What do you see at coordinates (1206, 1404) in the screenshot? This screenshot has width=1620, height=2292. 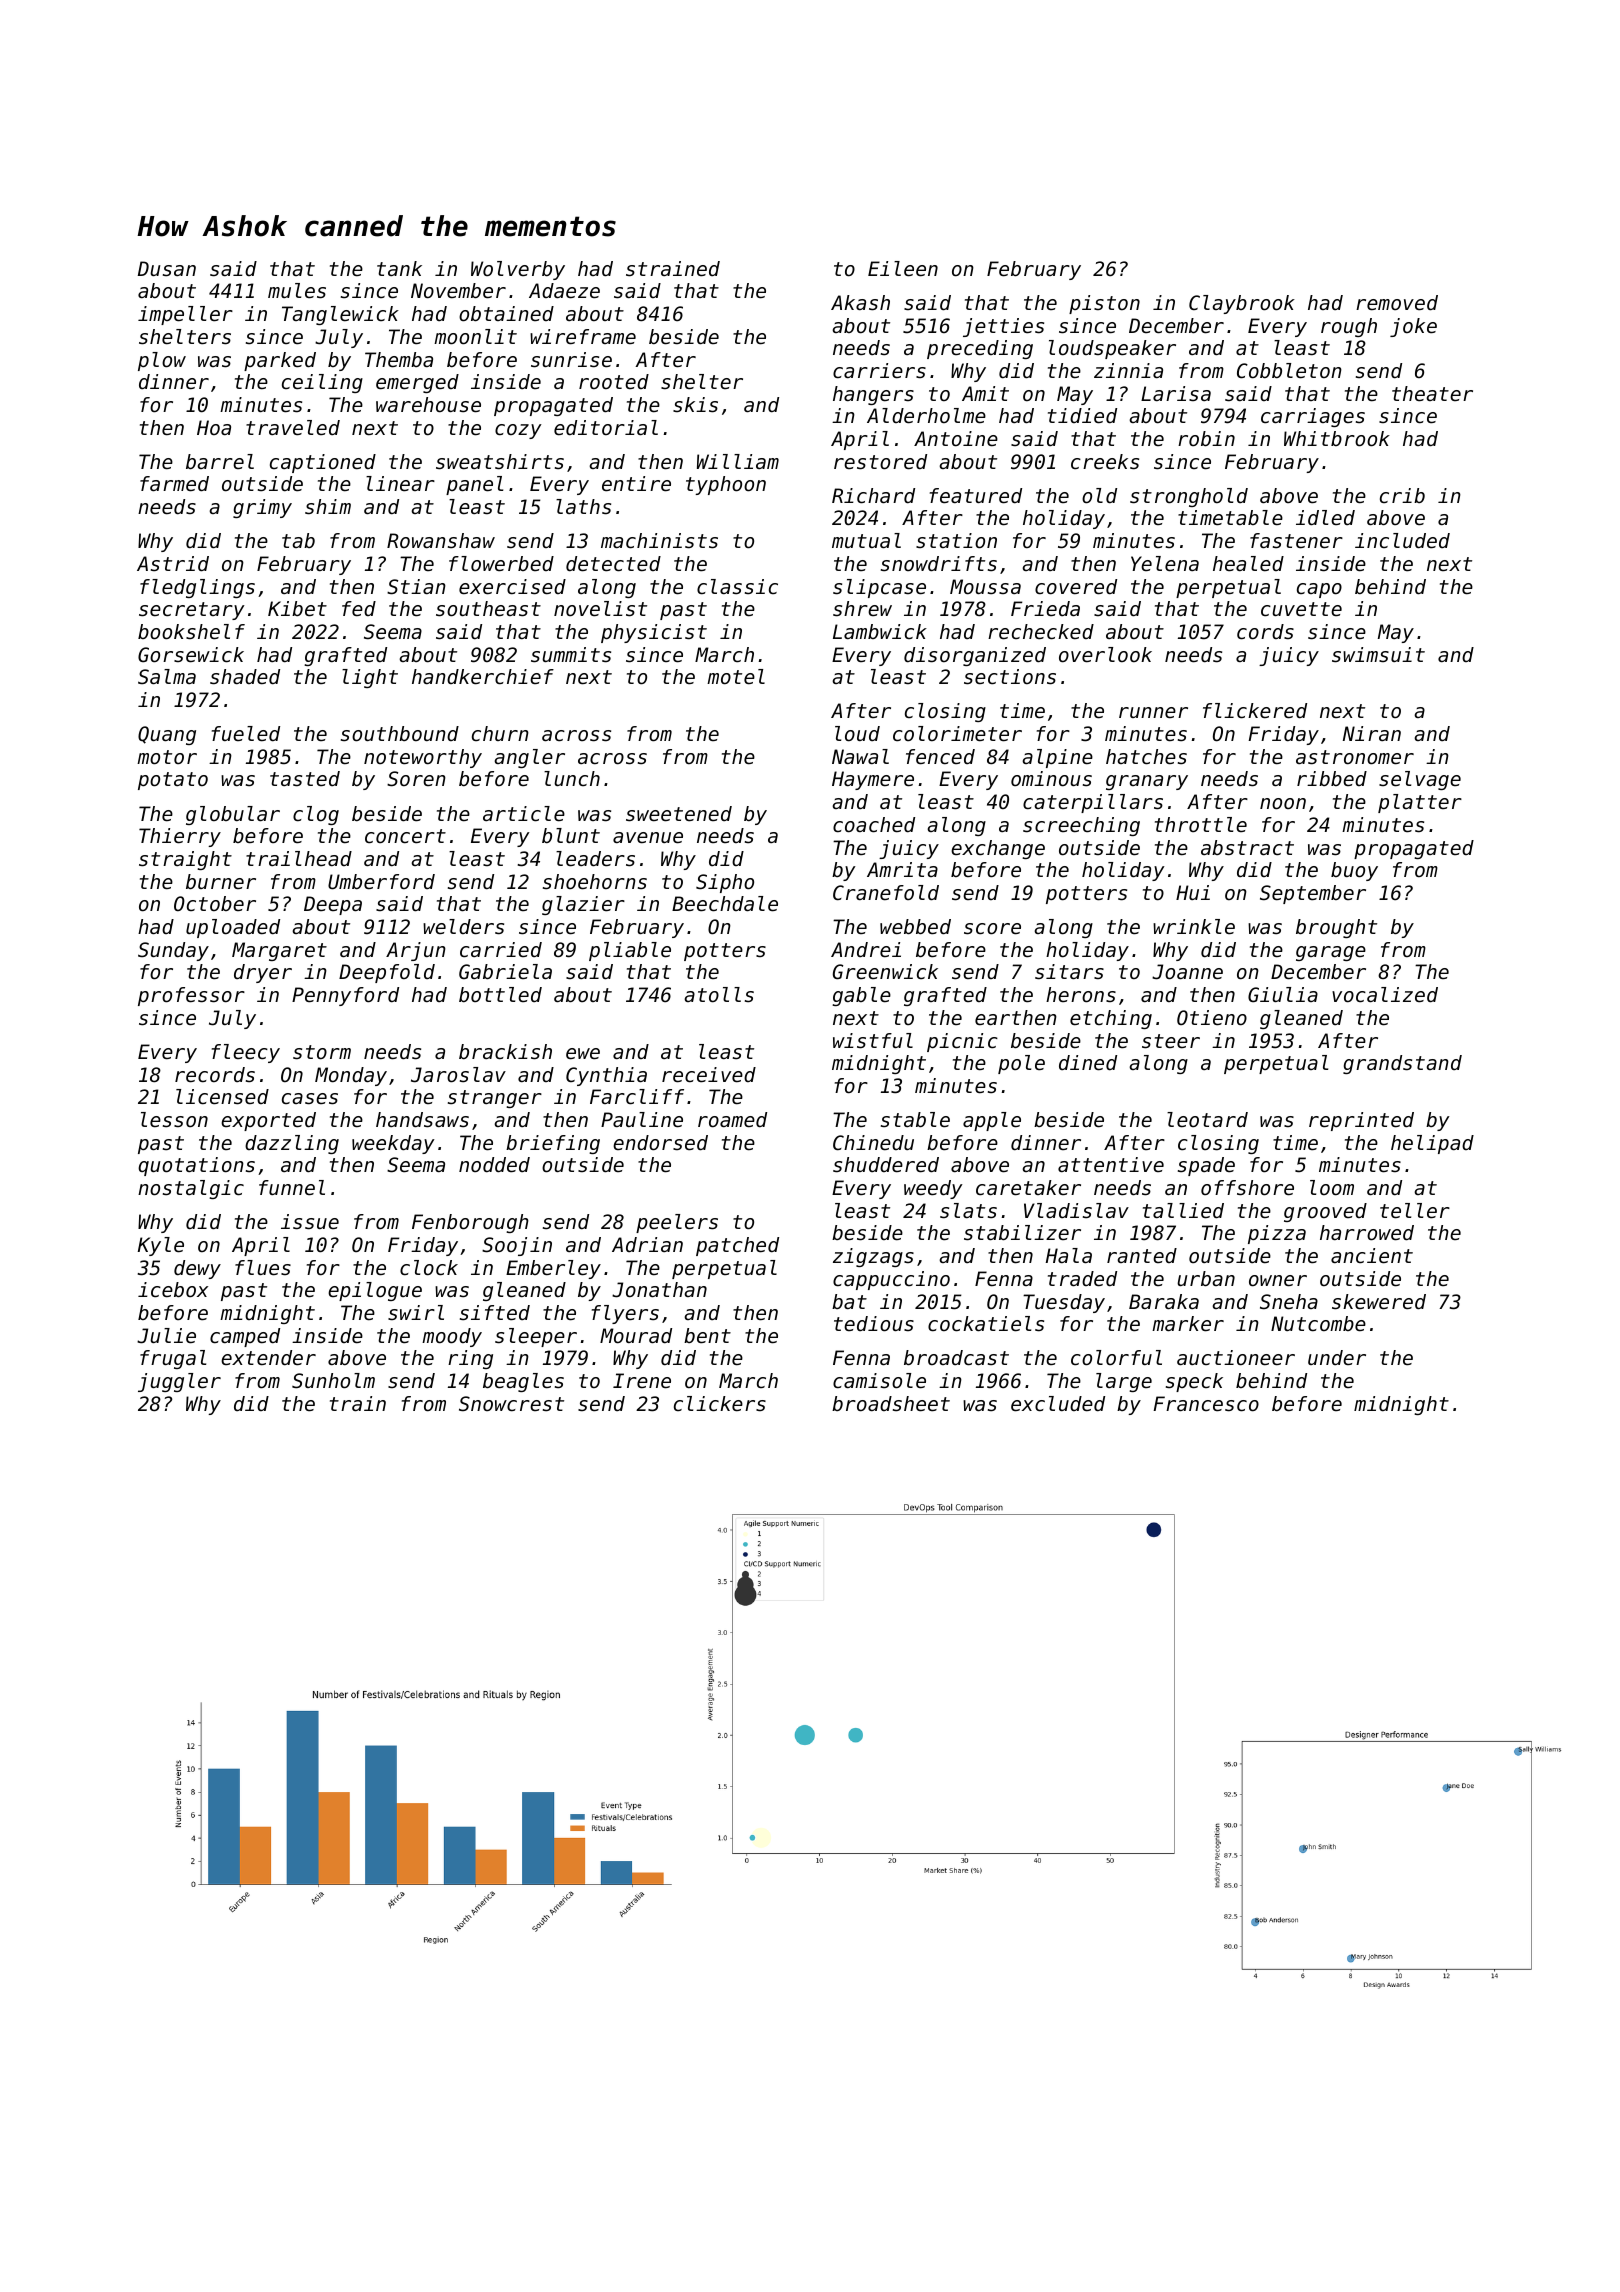 I see `Francesco` at bounding box center [1206, 1404].
